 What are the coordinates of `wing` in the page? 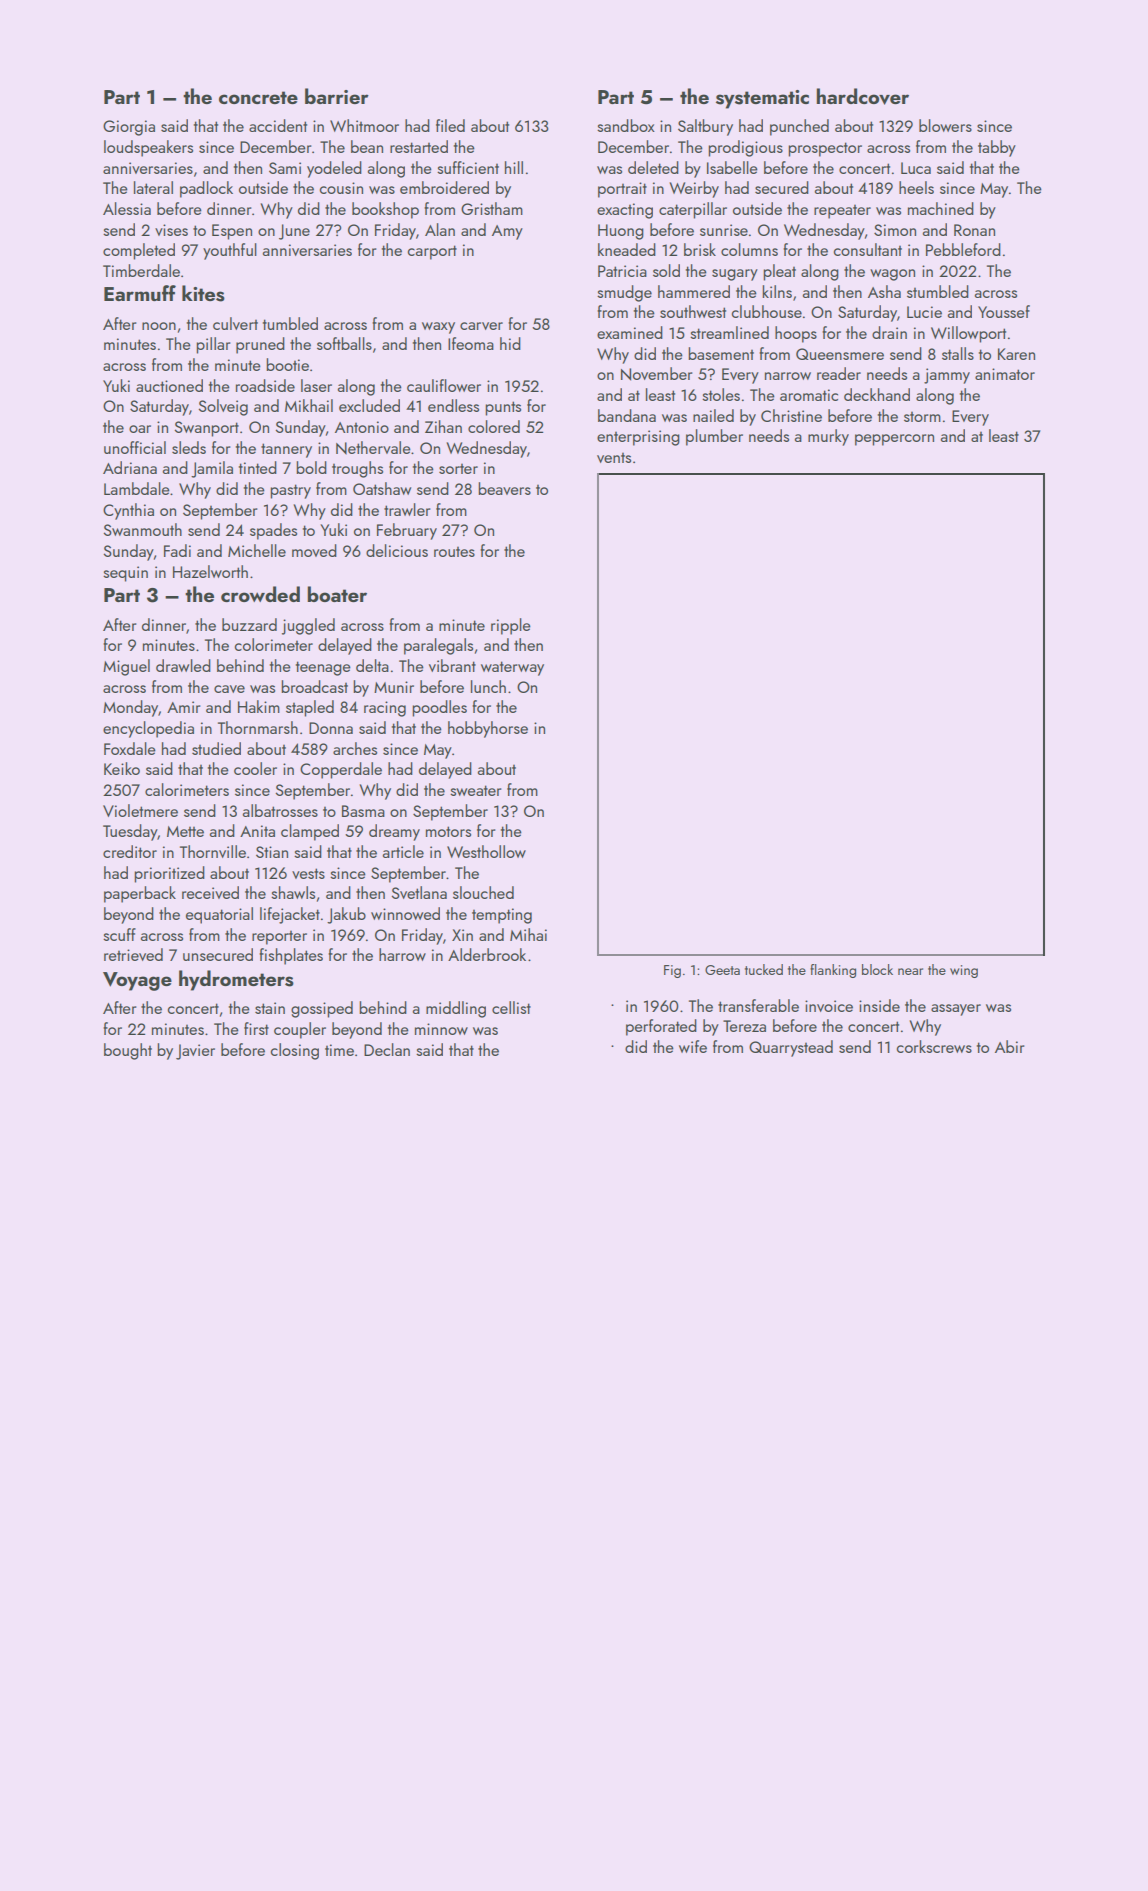 It's located at (964, 971).
